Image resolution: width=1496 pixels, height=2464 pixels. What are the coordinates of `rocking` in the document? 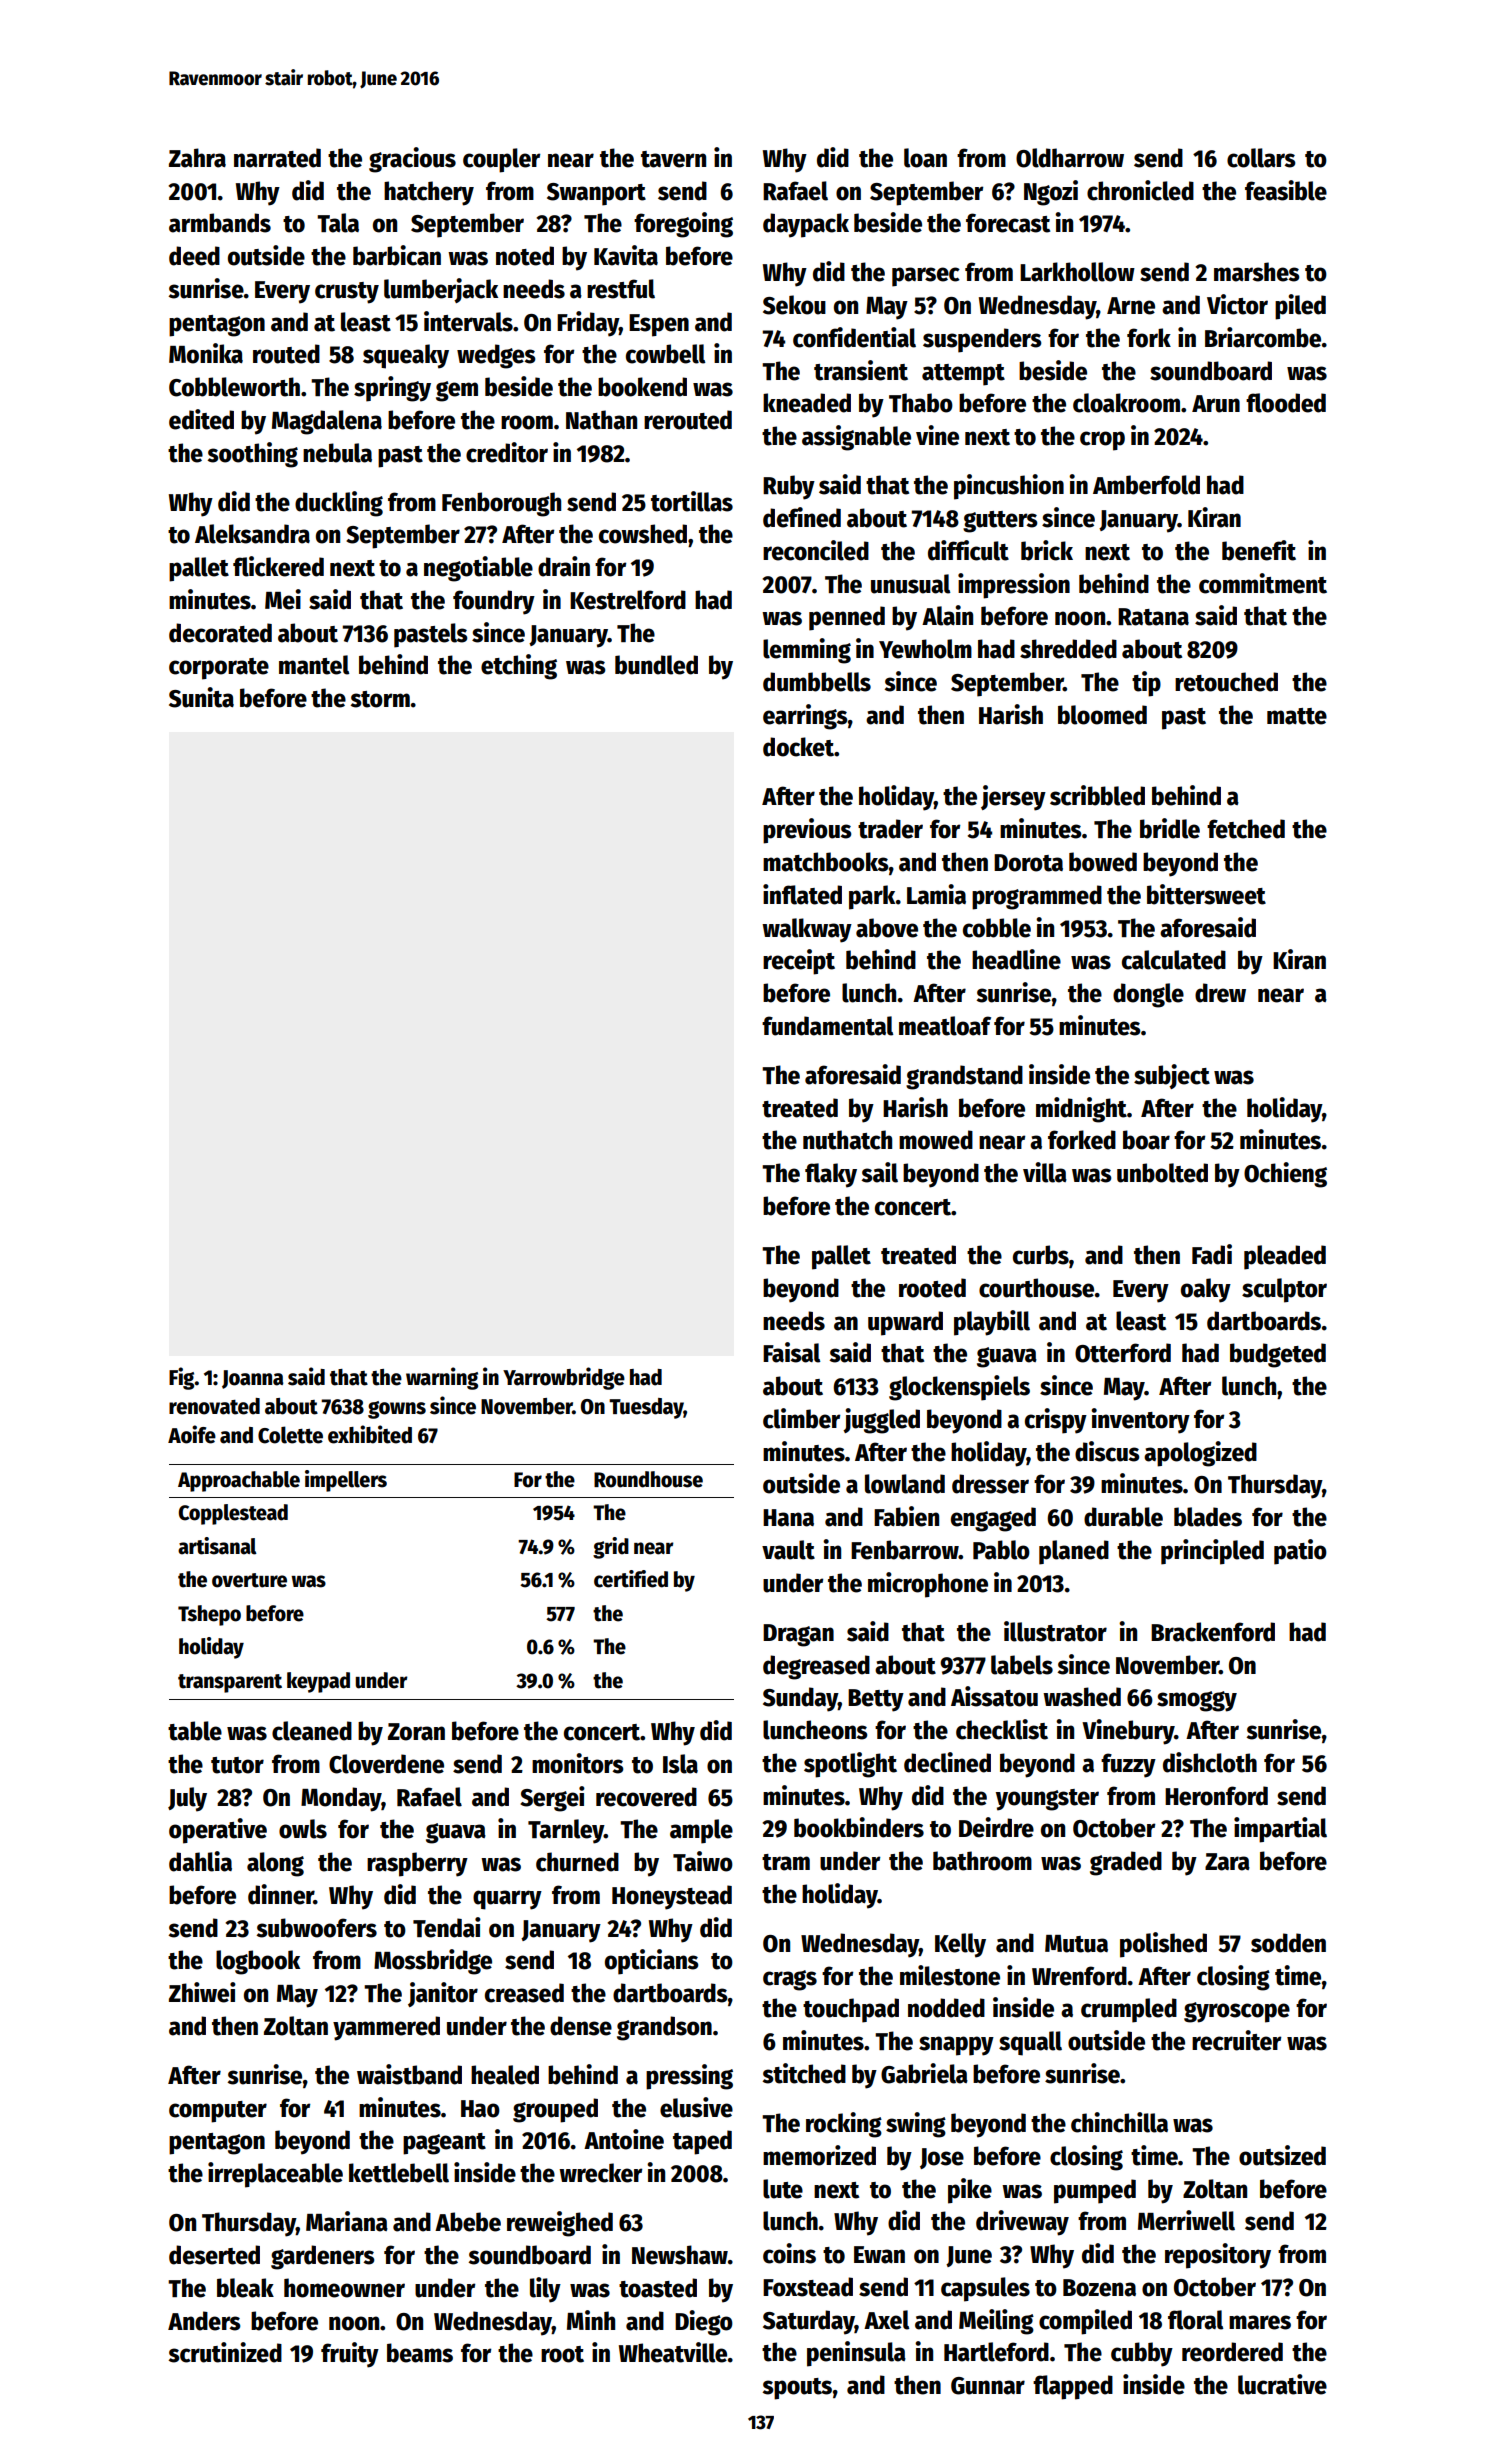 It's located at (844, 2125).
